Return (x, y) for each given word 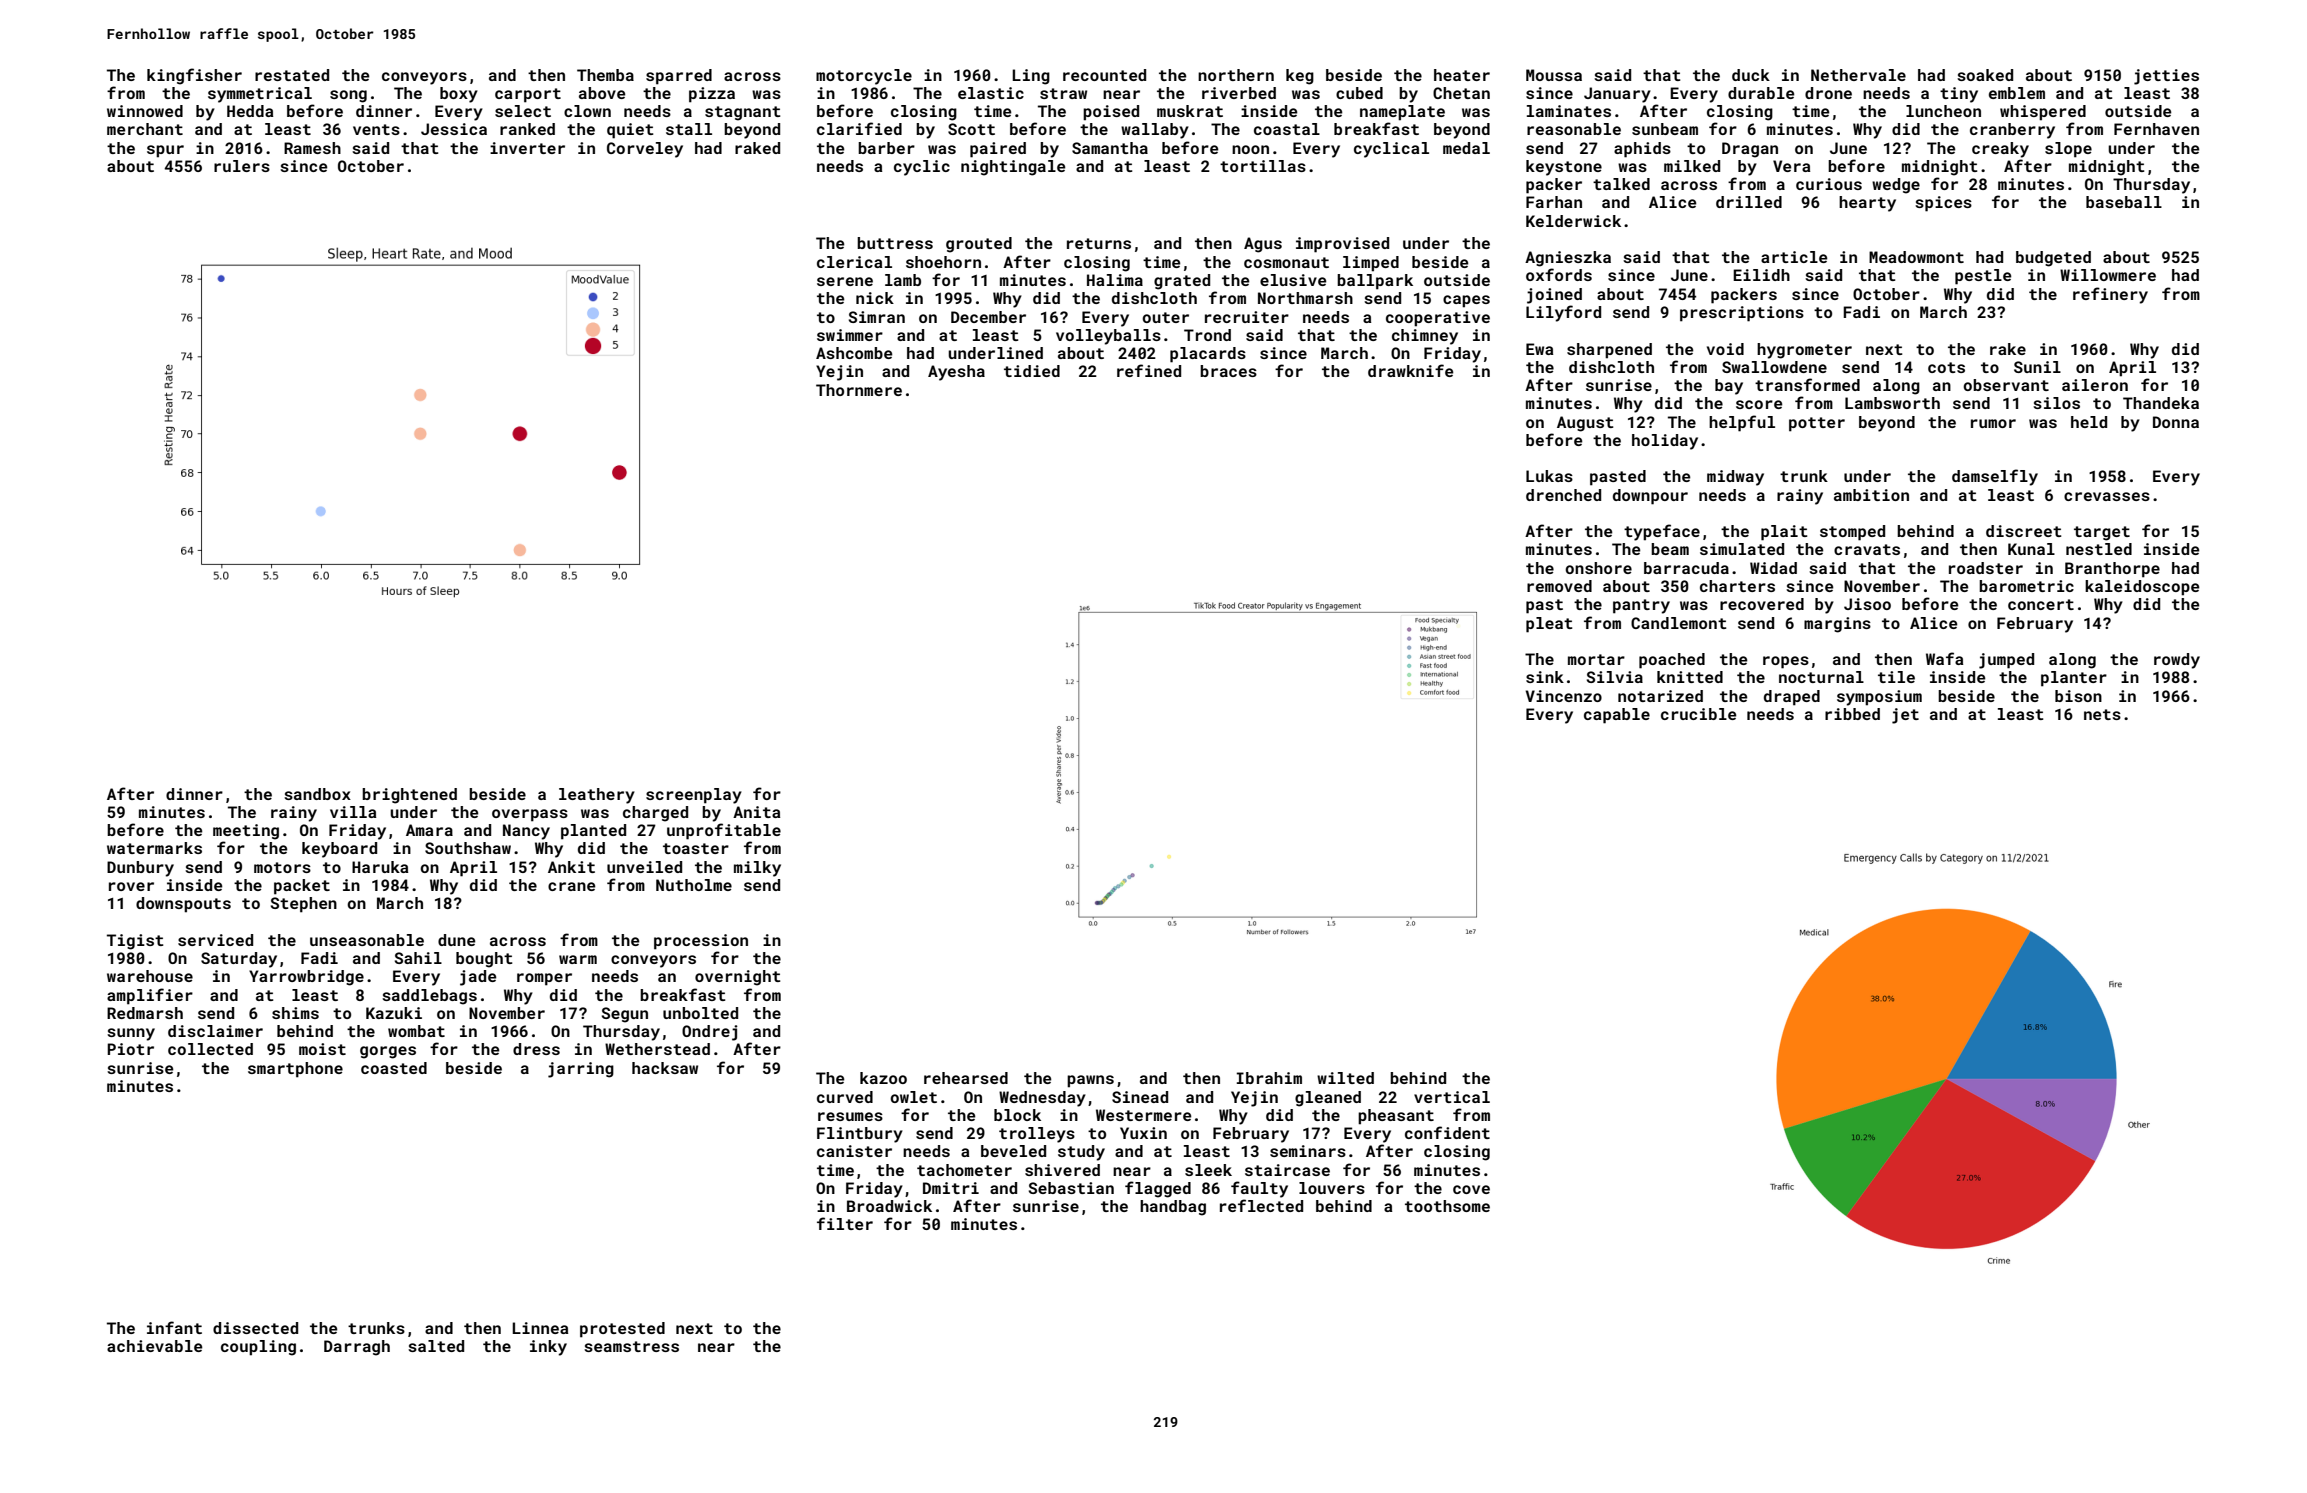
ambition (1871, 495)
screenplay (694, 796)
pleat (1549, 625)
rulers (242, 166)
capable (1617, 716)
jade (478, 978)
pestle (1983, 277)
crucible (1699, 714)
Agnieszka (1568, 259)
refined (1149, 370)
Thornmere (859, 390)
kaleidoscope (2142, 588)
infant (174, 1327)
